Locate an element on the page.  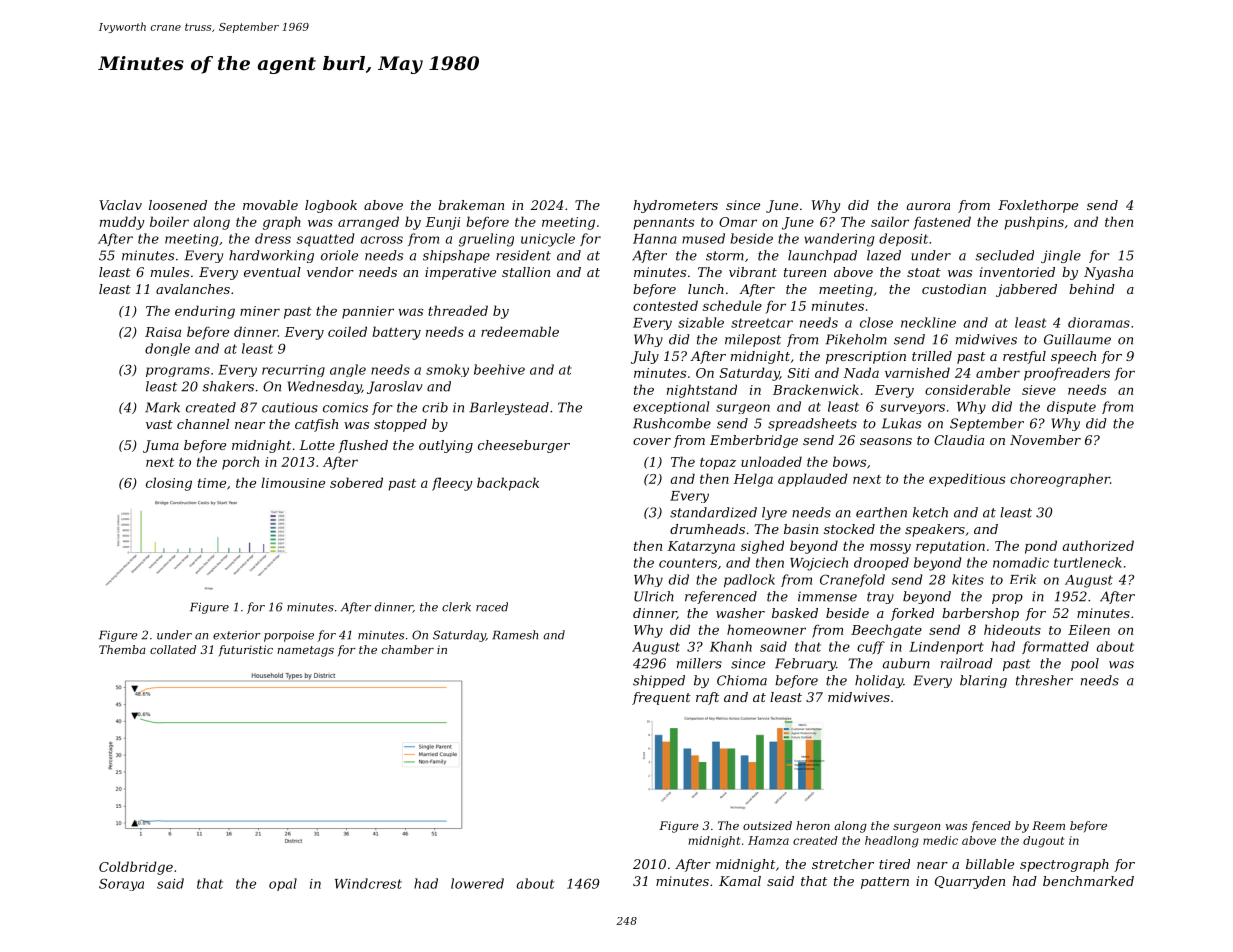
Kamal is located at coordinates (740, 881).
